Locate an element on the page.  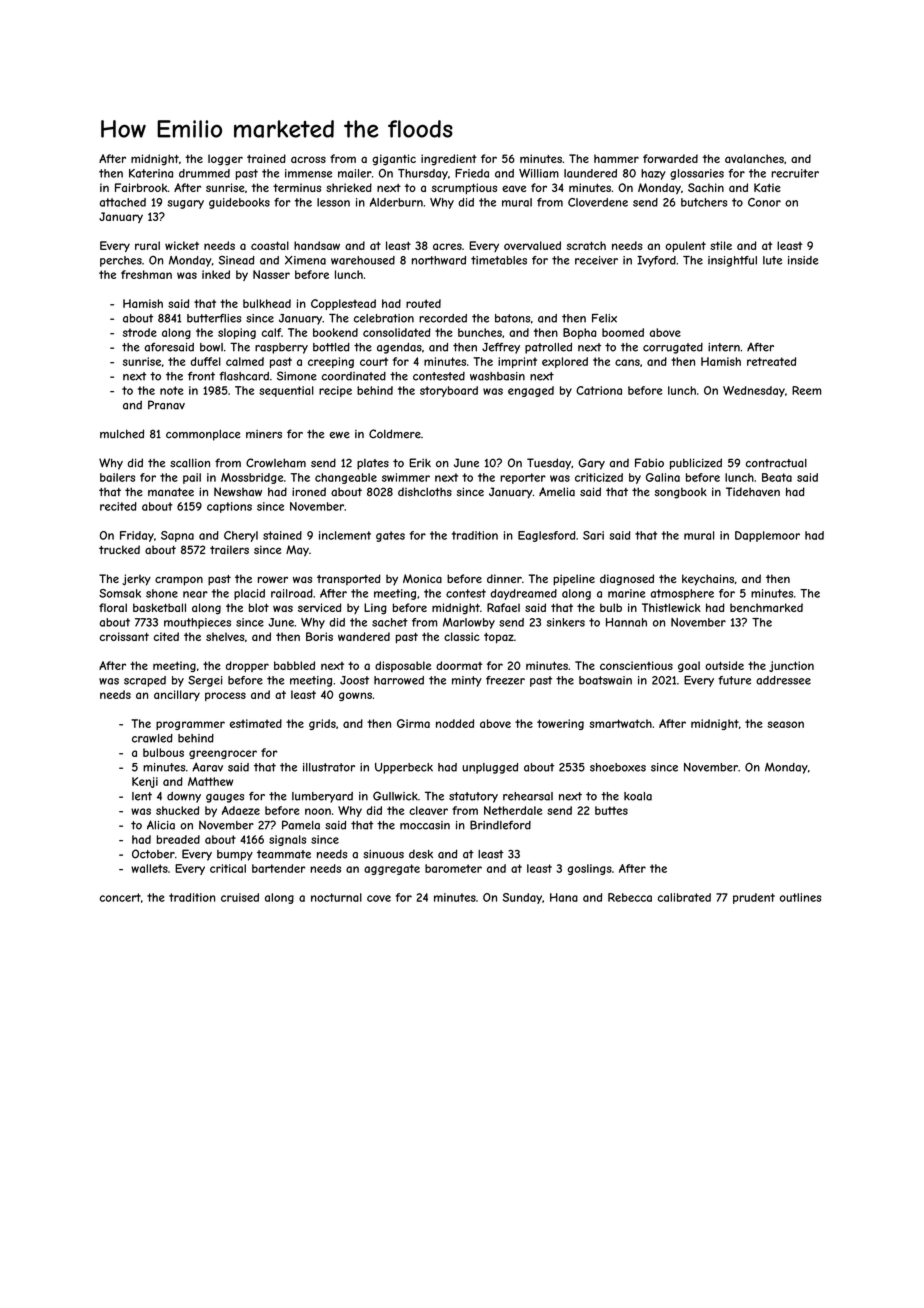
perches is located at coordinates (121, 261).
